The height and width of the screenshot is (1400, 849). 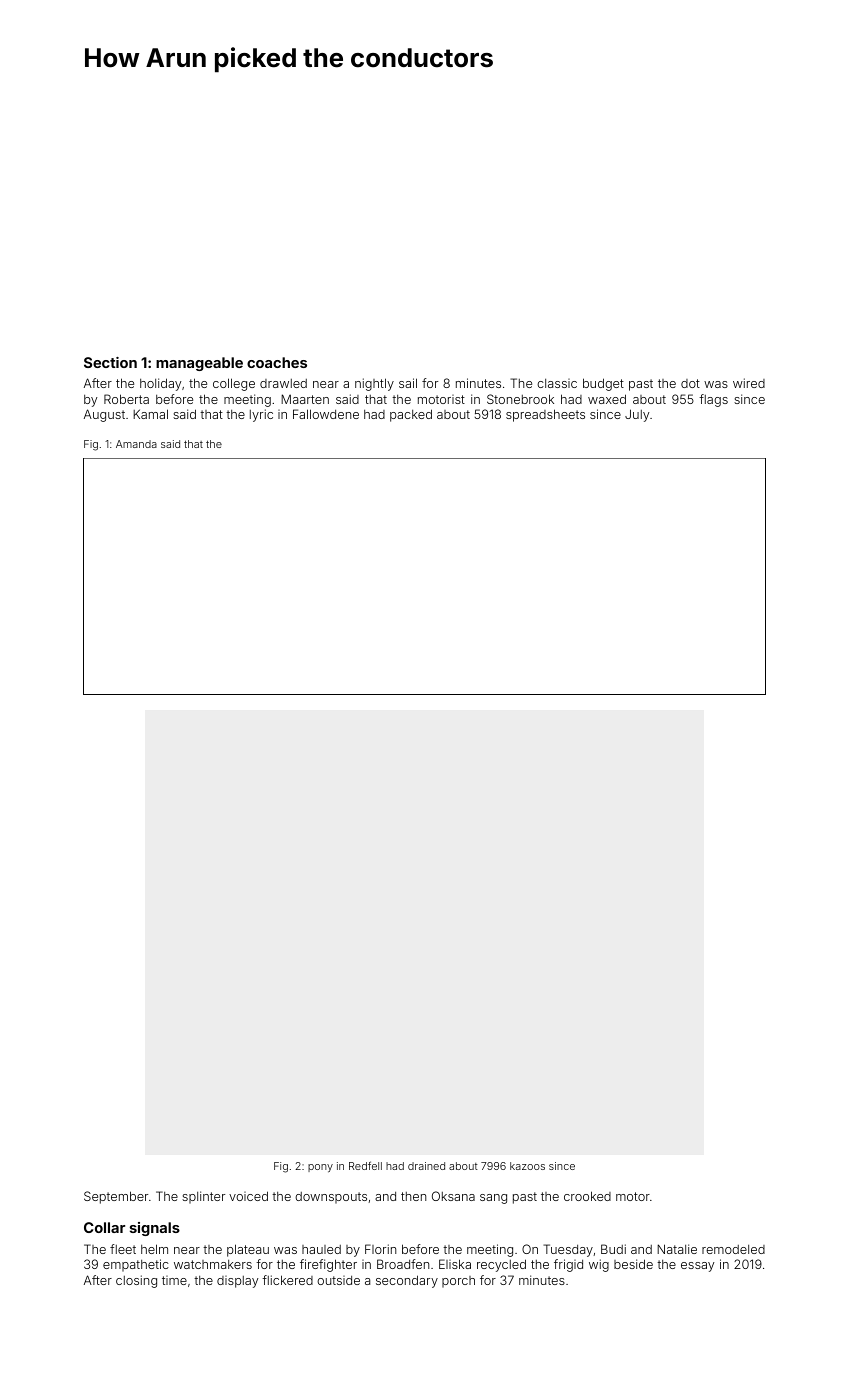 I want to click on pony, so click(x=320, y=1168).
